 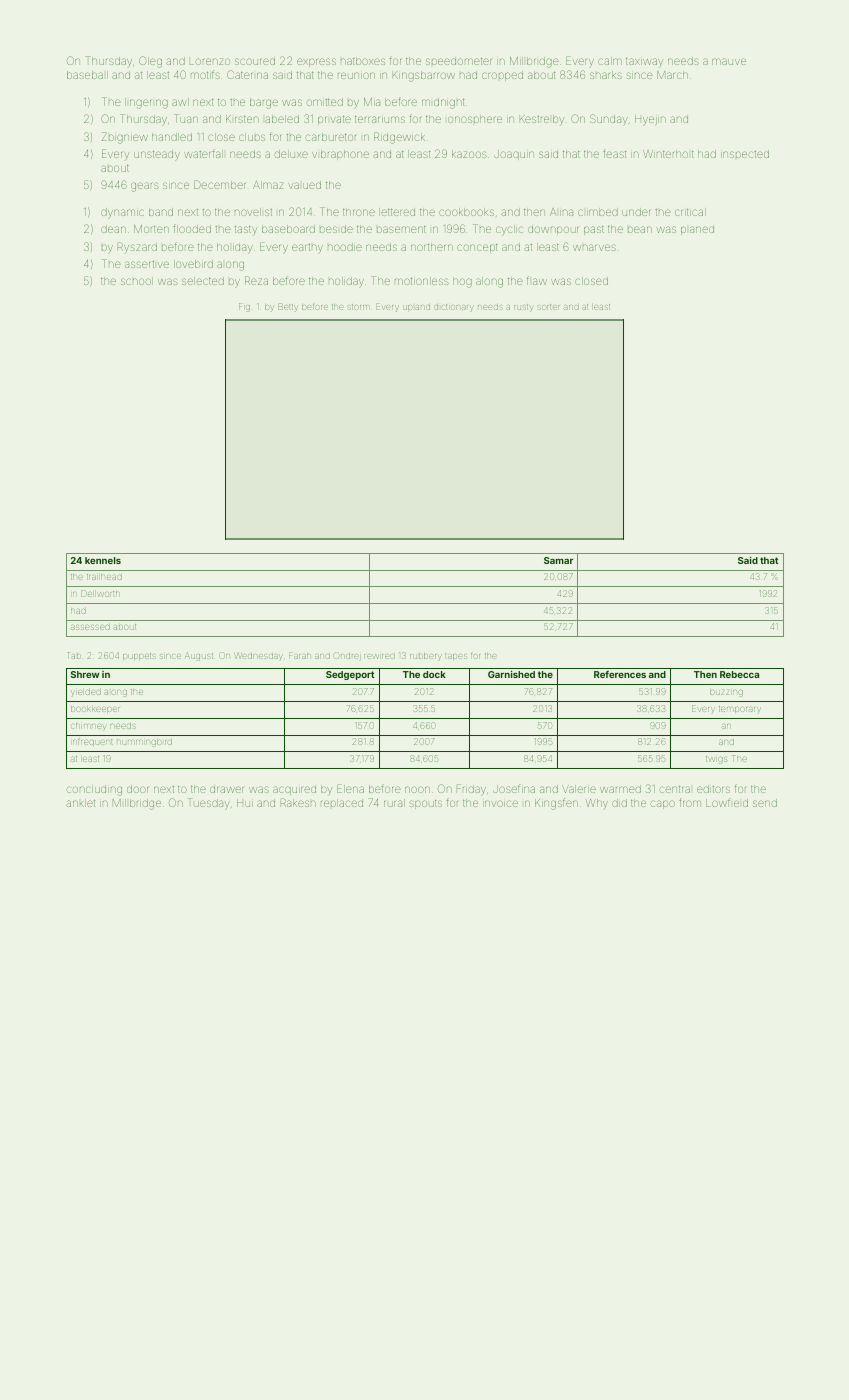 I want to click on lettered, so click(x=397, y=212).
